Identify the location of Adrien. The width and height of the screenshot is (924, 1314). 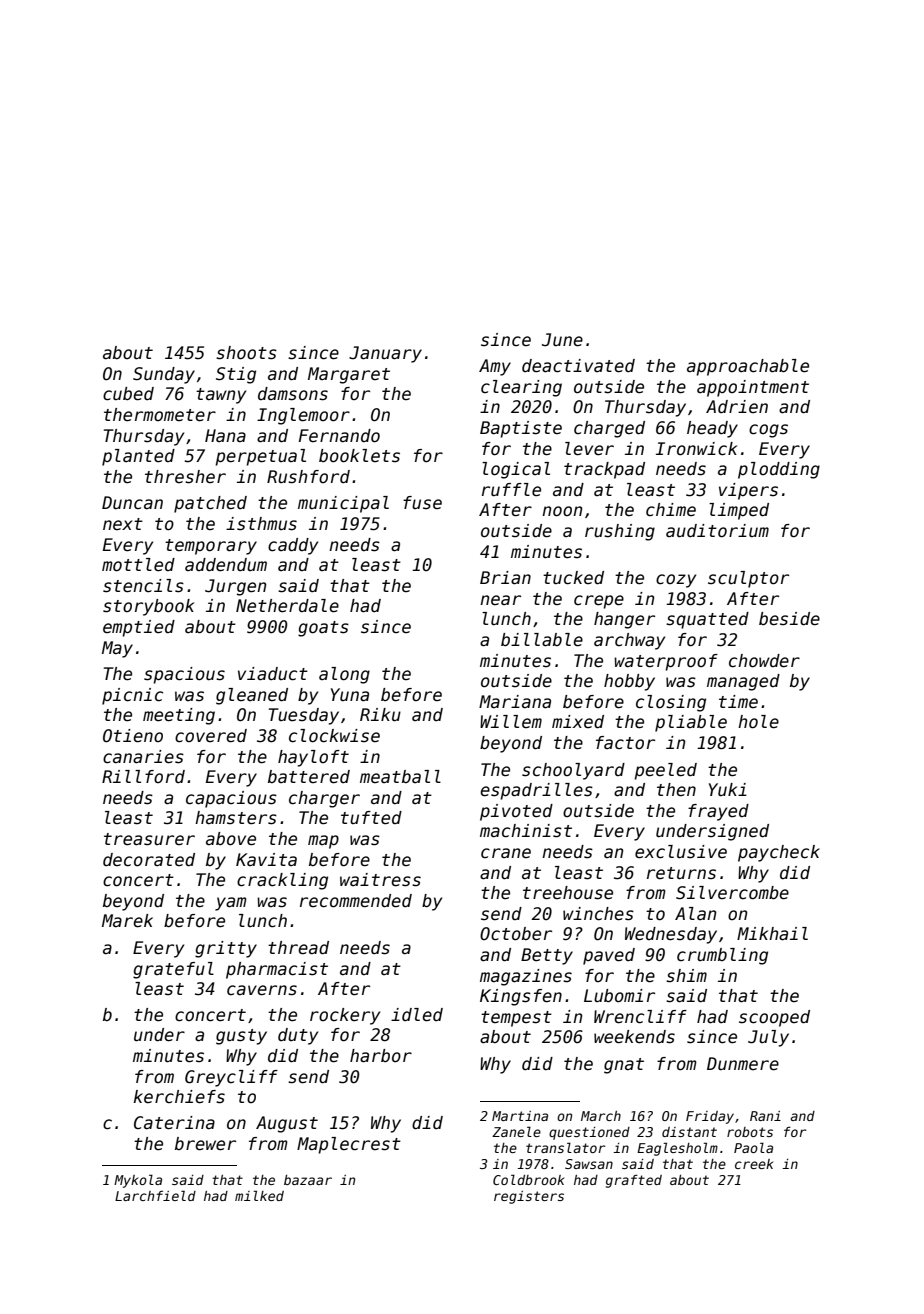
(737, 407).
